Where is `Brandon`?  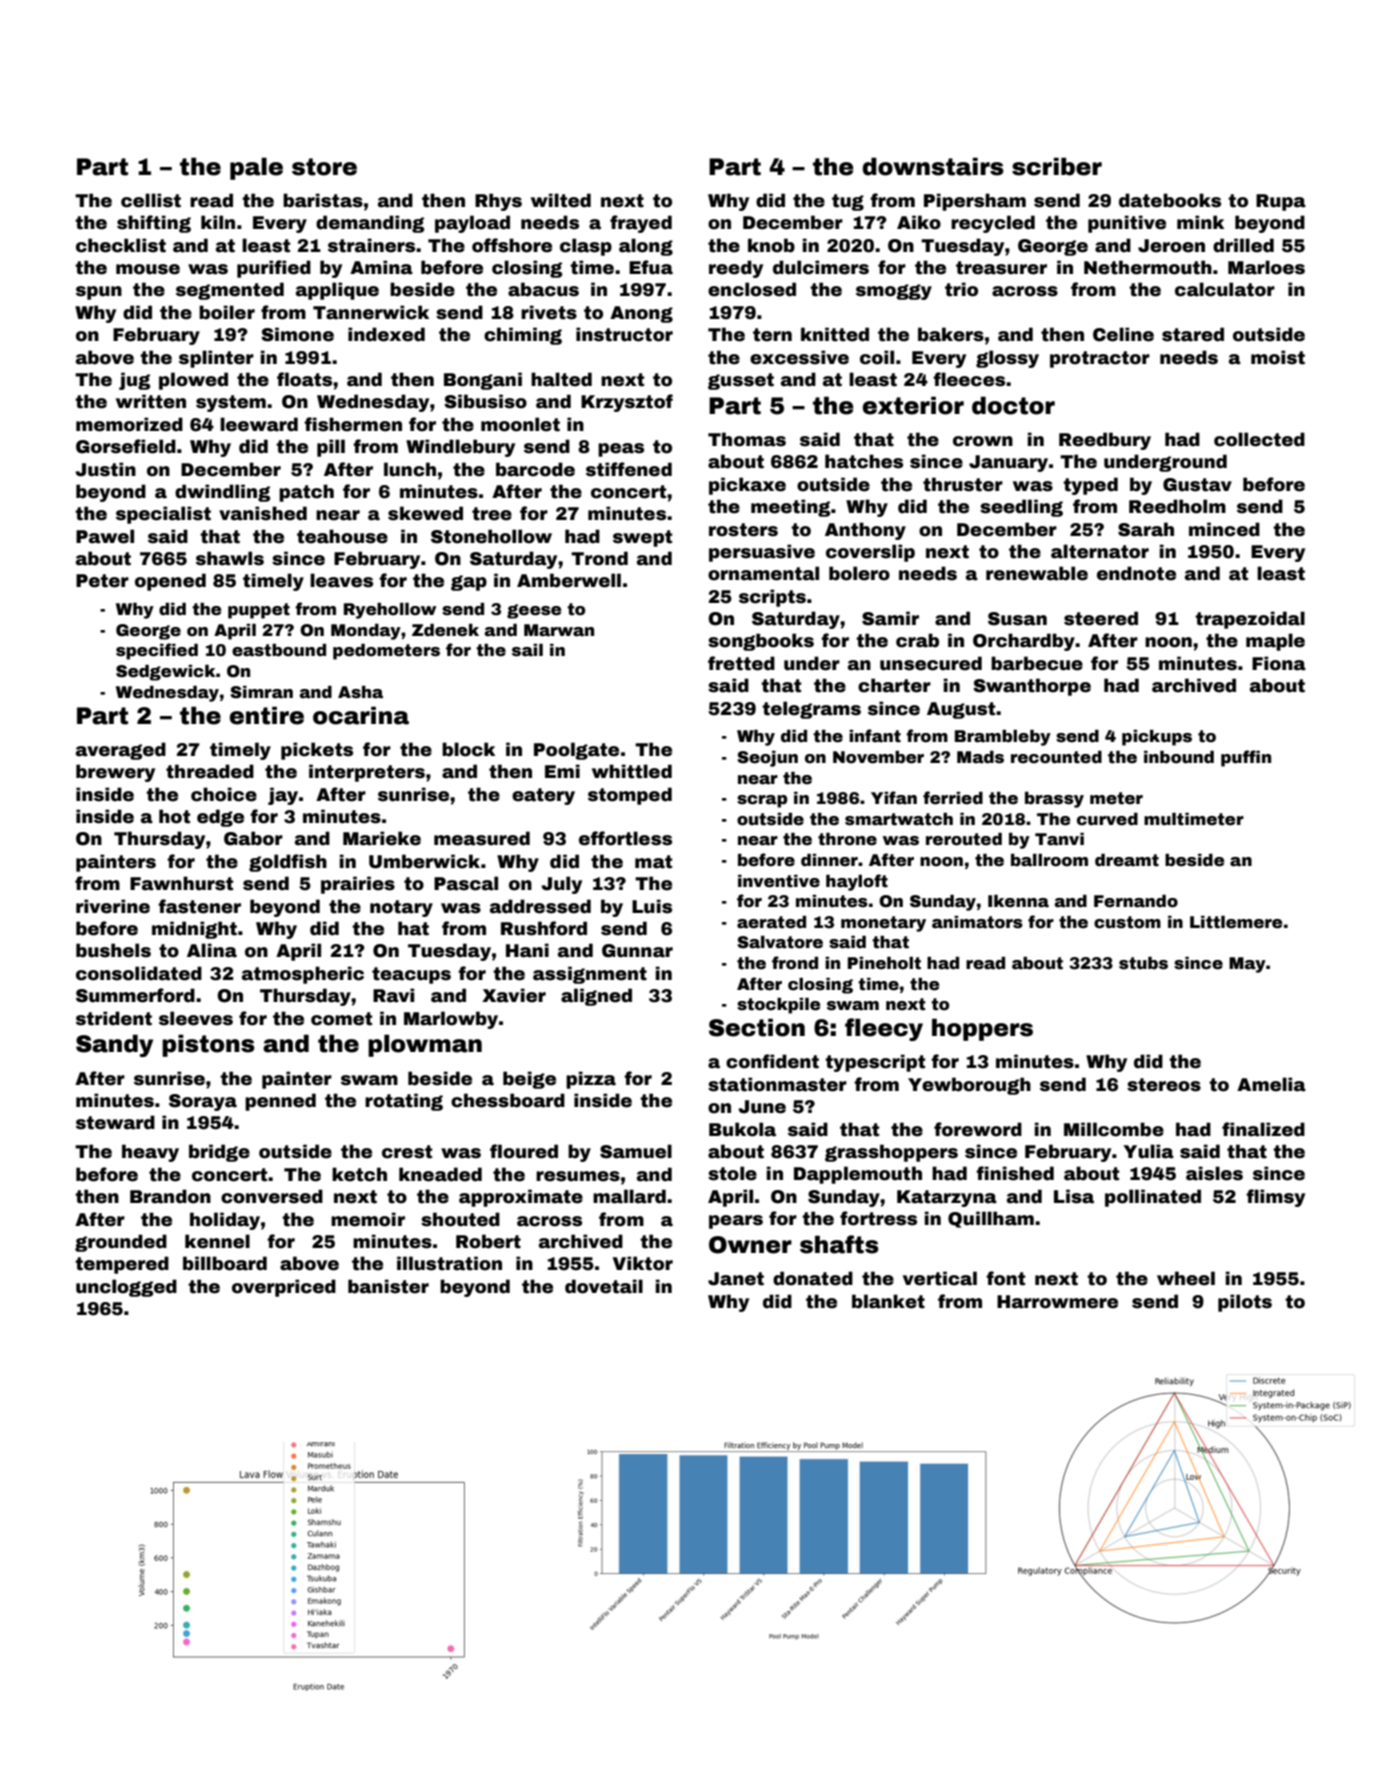
Brandon is located at coordinates (170, 1196).
